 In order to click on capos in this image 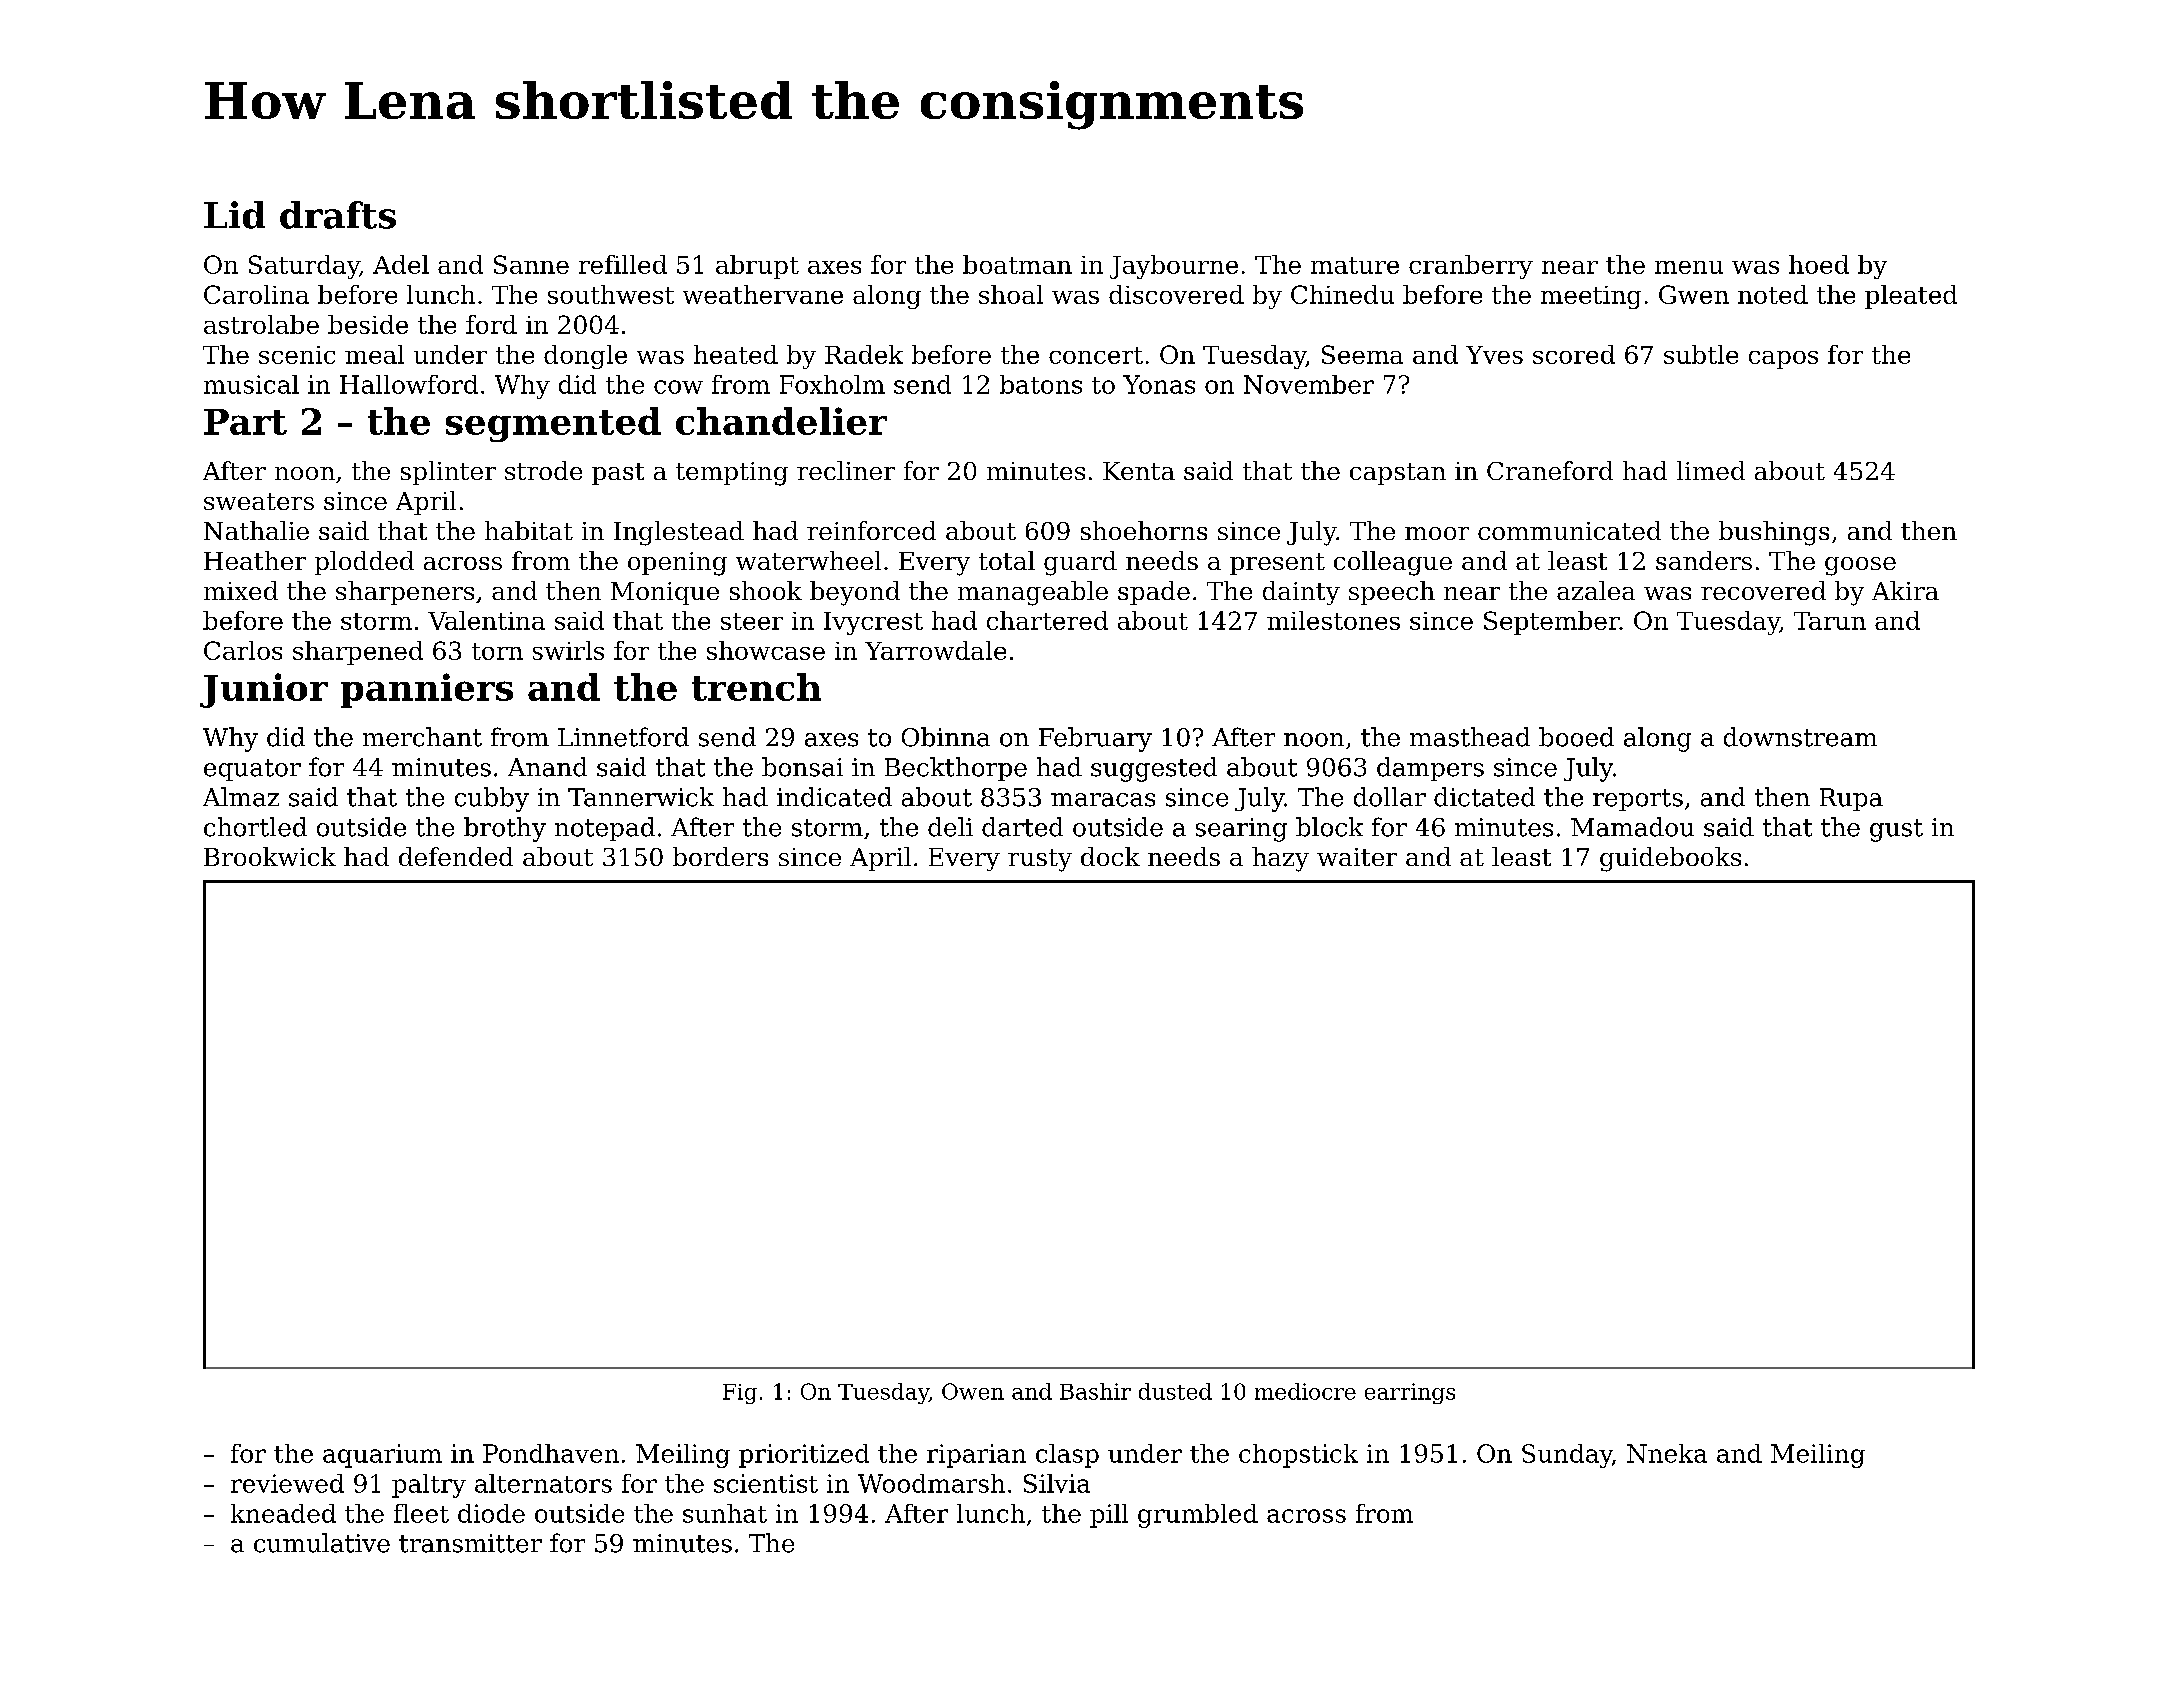, I will do `click(1783, 360)`.
